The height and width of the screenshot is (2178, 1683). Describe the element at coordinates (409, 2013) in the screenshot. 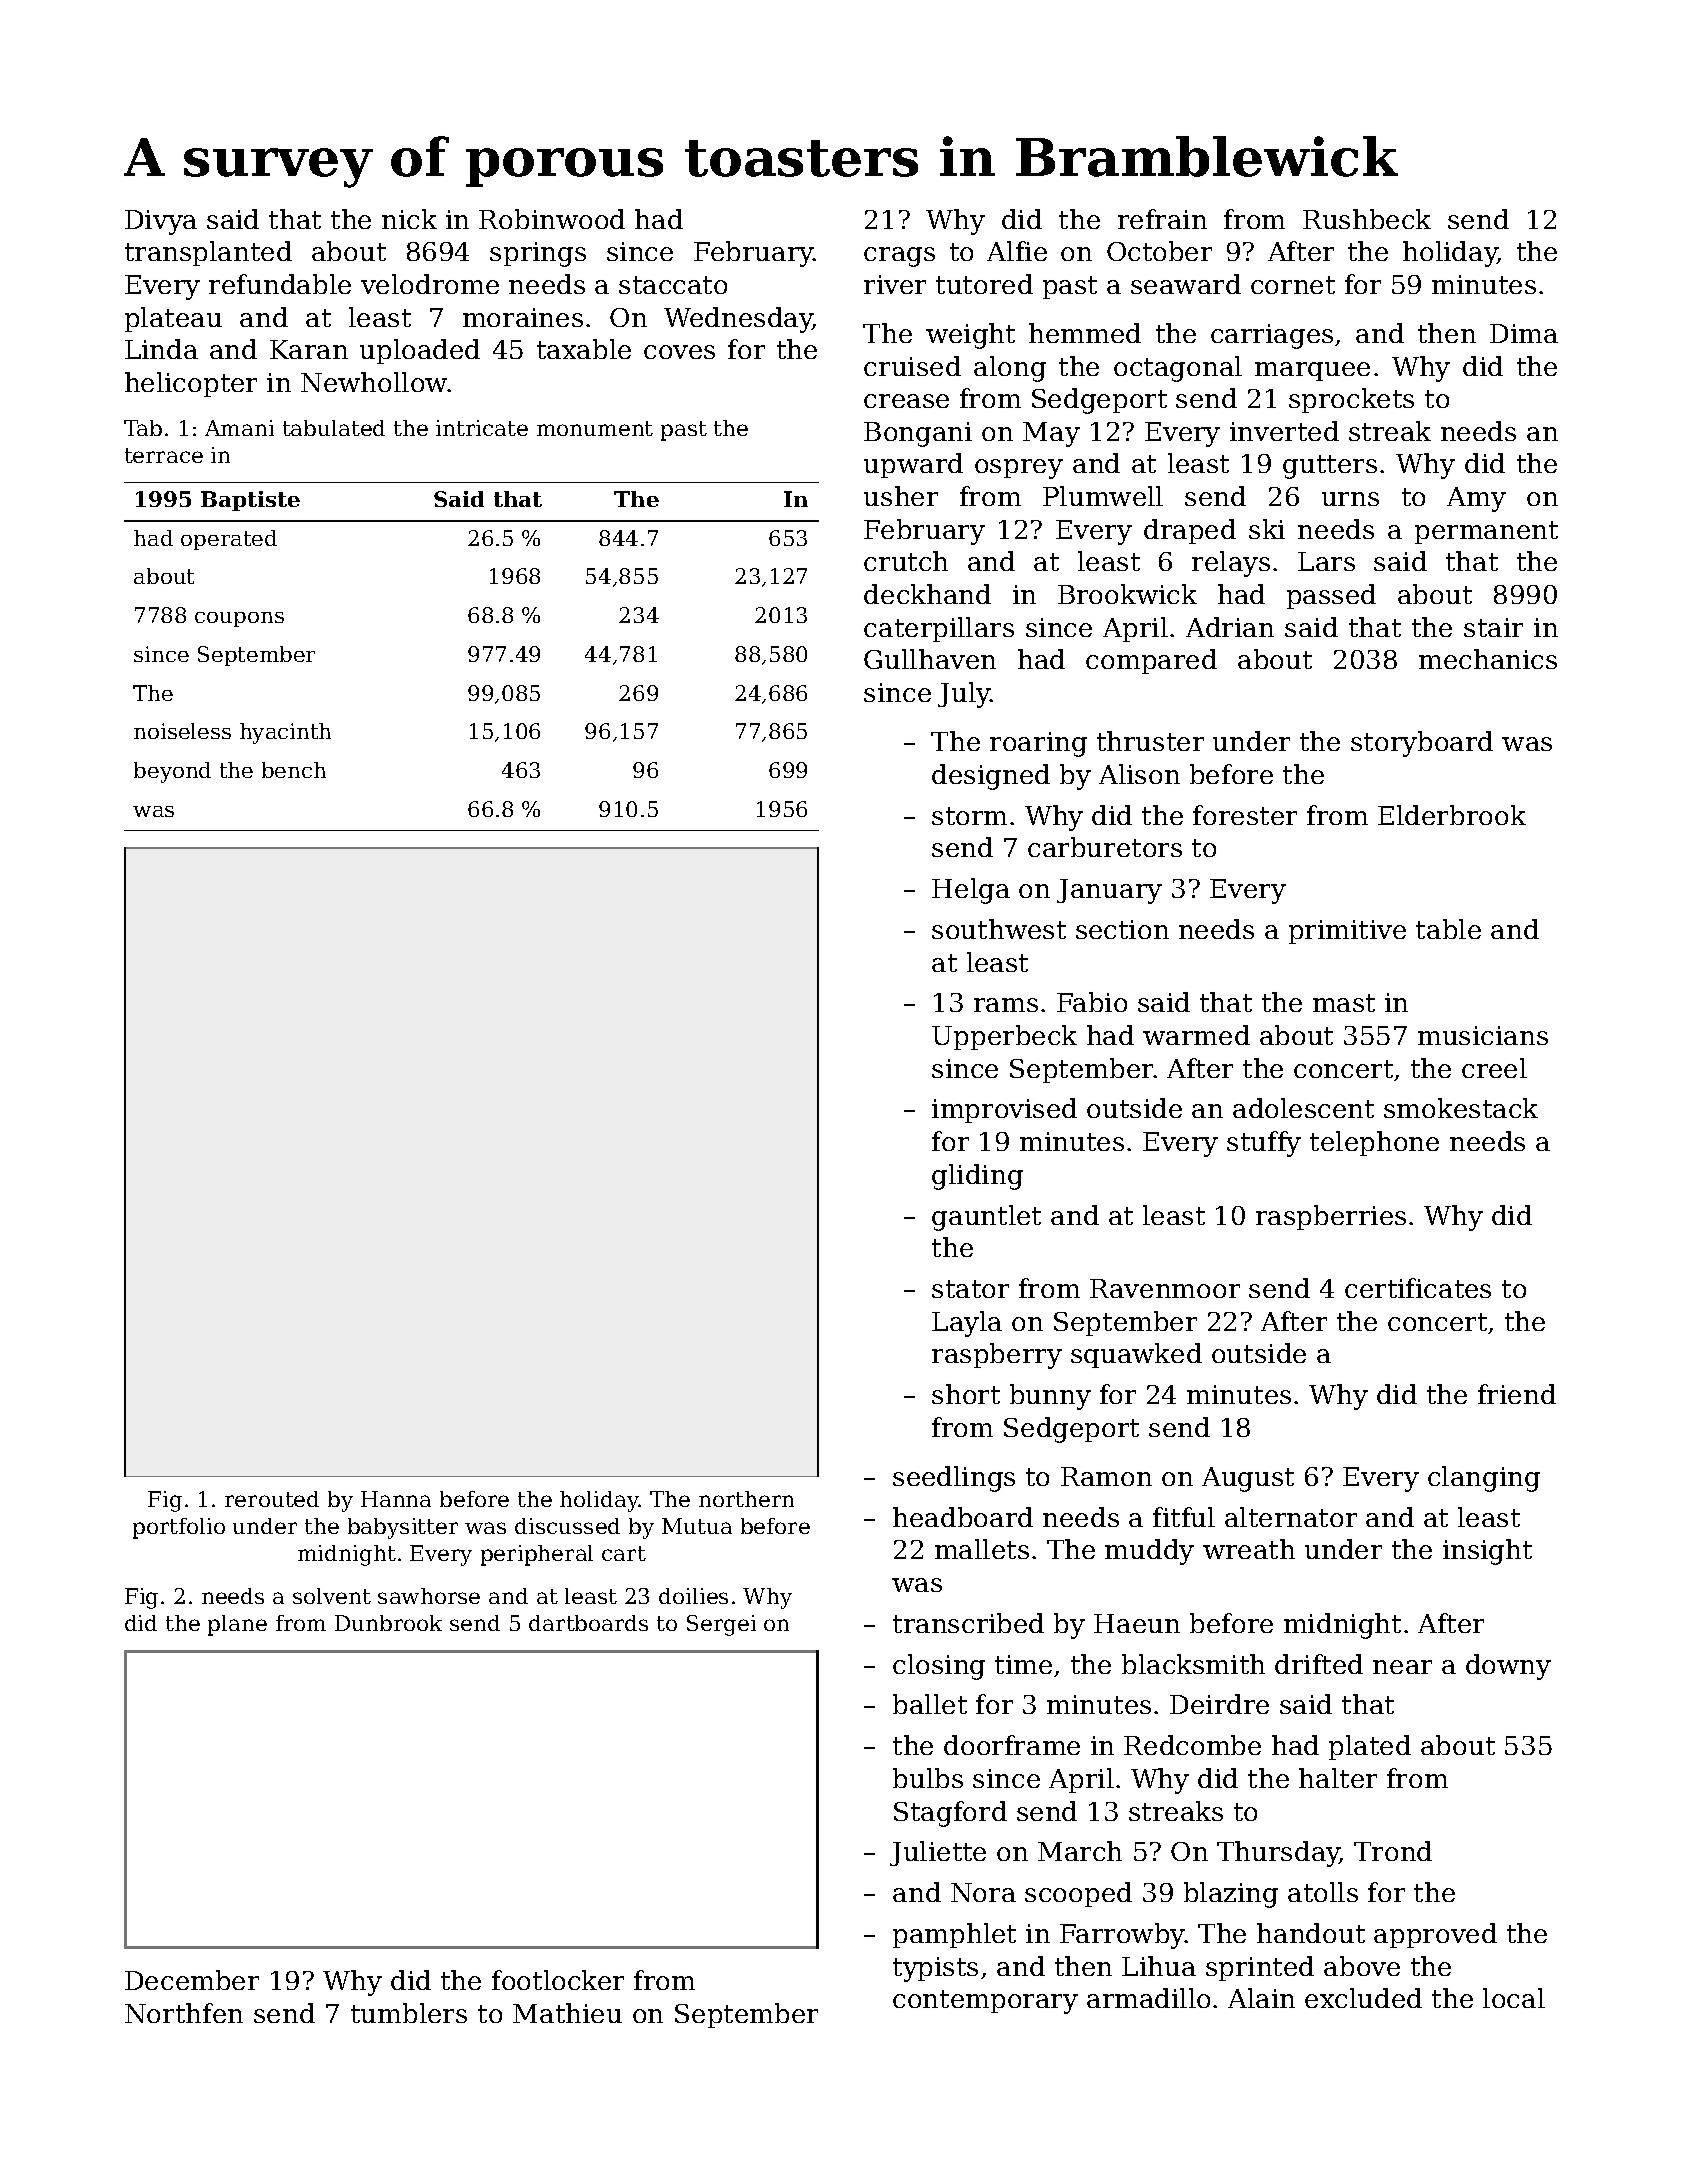

I see `tumblers` at that location.
